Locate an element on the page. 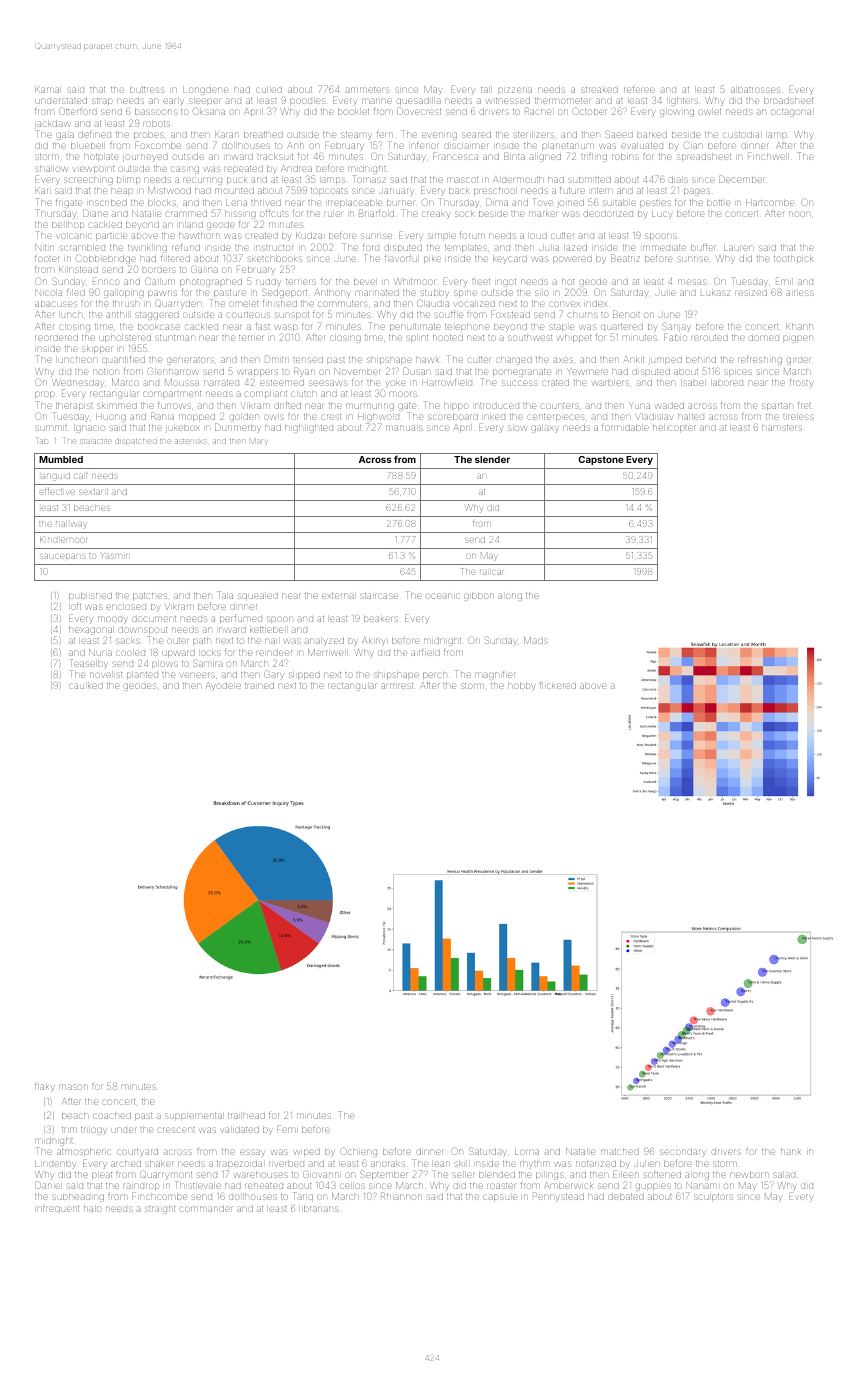  albatrosses is located at coordinates (755, 90).
